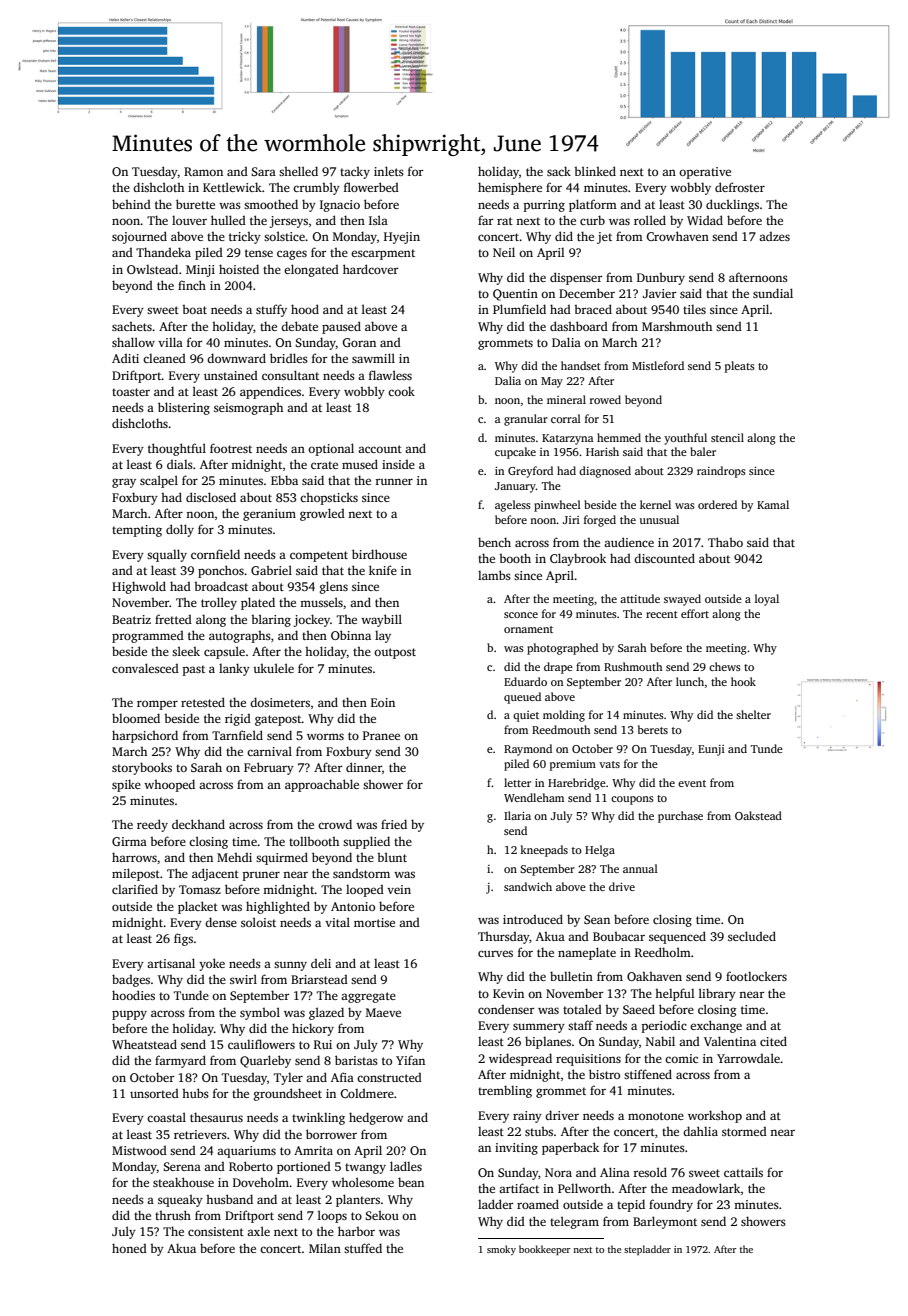 This screenshot has width=908, height=1316. Describe the element at coordinates (200, 271) in the screenshot. I see `Minji` at that location.
